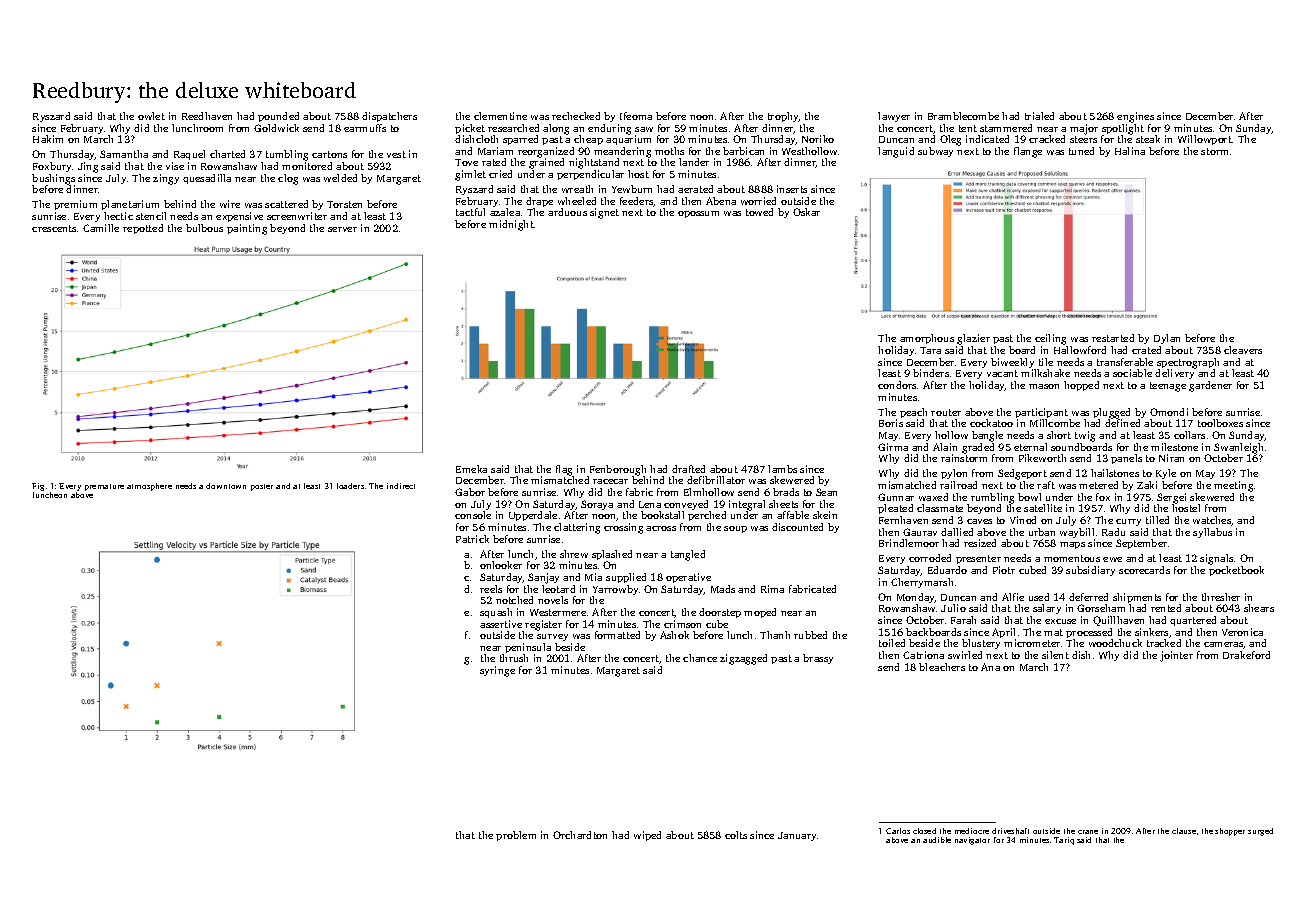 The height and width of the screenshot is (924, 1308). I want to click on problem, so click(516, 836).
